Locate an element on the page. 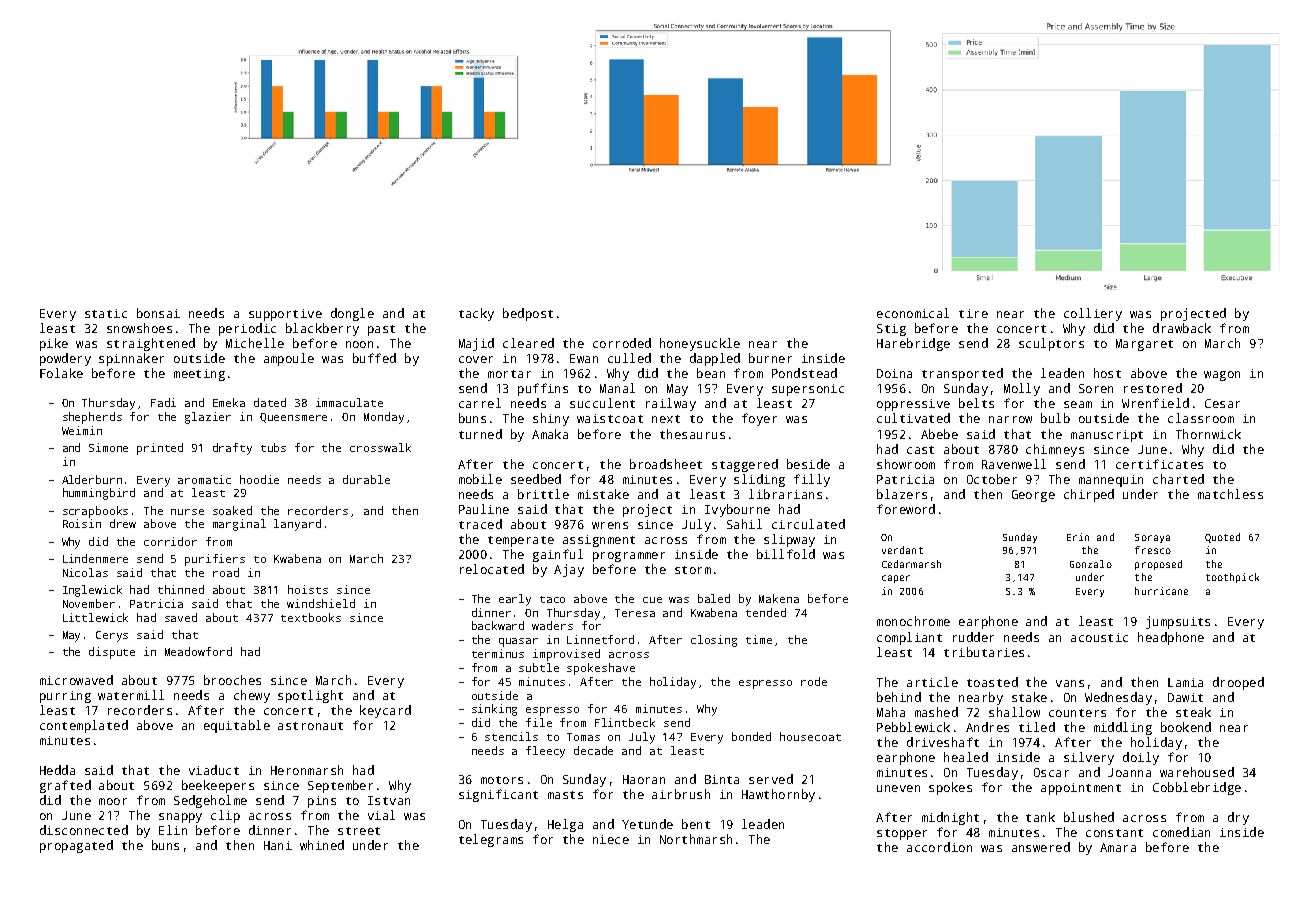 The image size is (1308, 924). caper is located at coordinates (896, 579).
